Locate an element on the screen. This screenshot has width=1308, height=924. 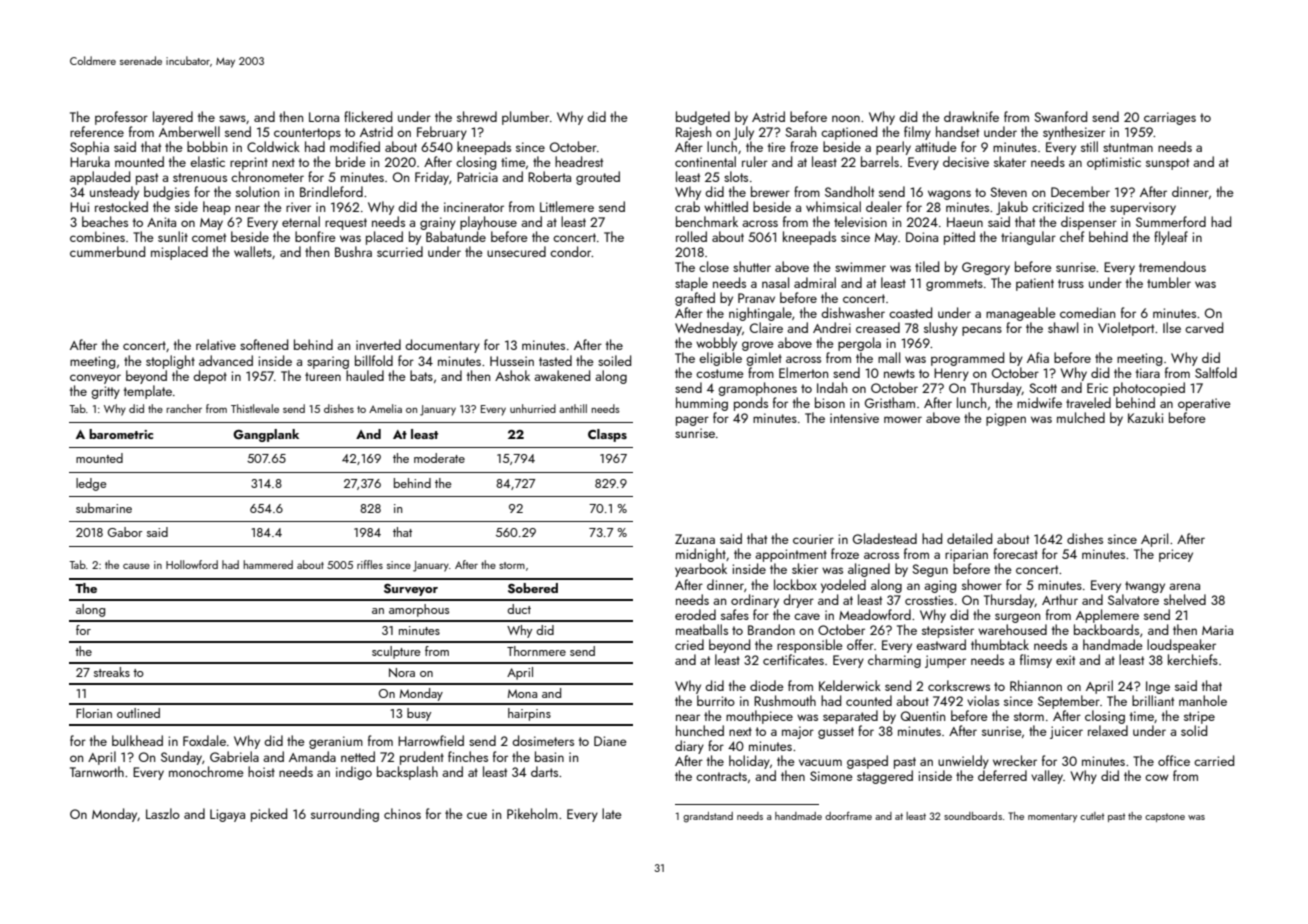
brilliant is located at coordinates (1153, 700).
